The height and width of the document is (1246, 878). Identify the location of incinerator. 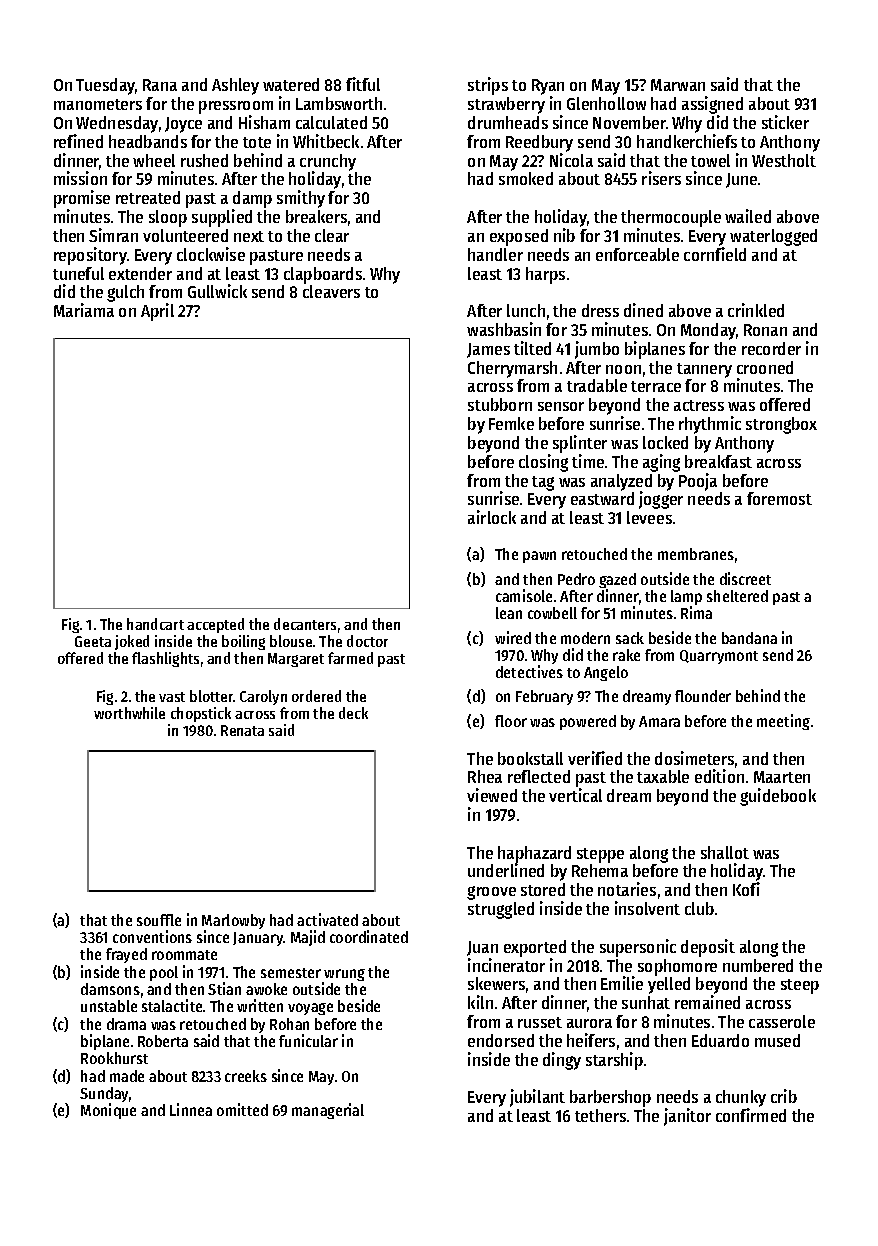
(506, 965).
